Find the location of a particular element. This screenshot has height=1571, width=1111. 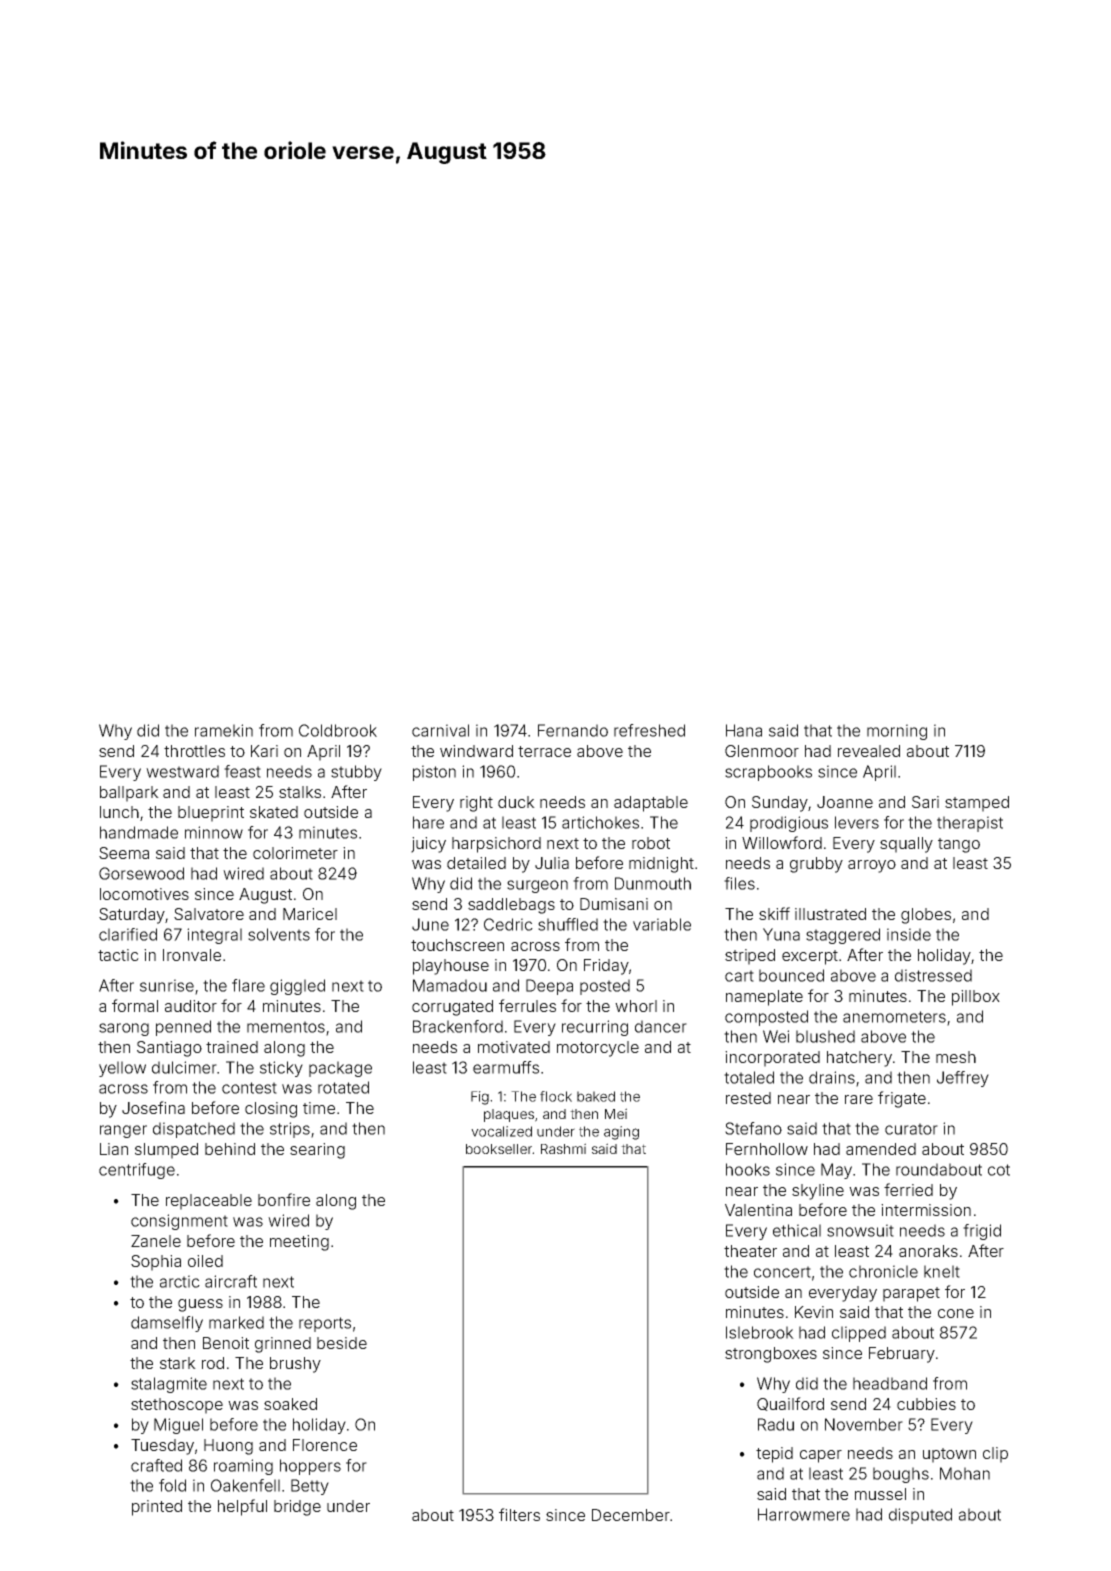

Rashmi is located at coordinates (563, 1148).
